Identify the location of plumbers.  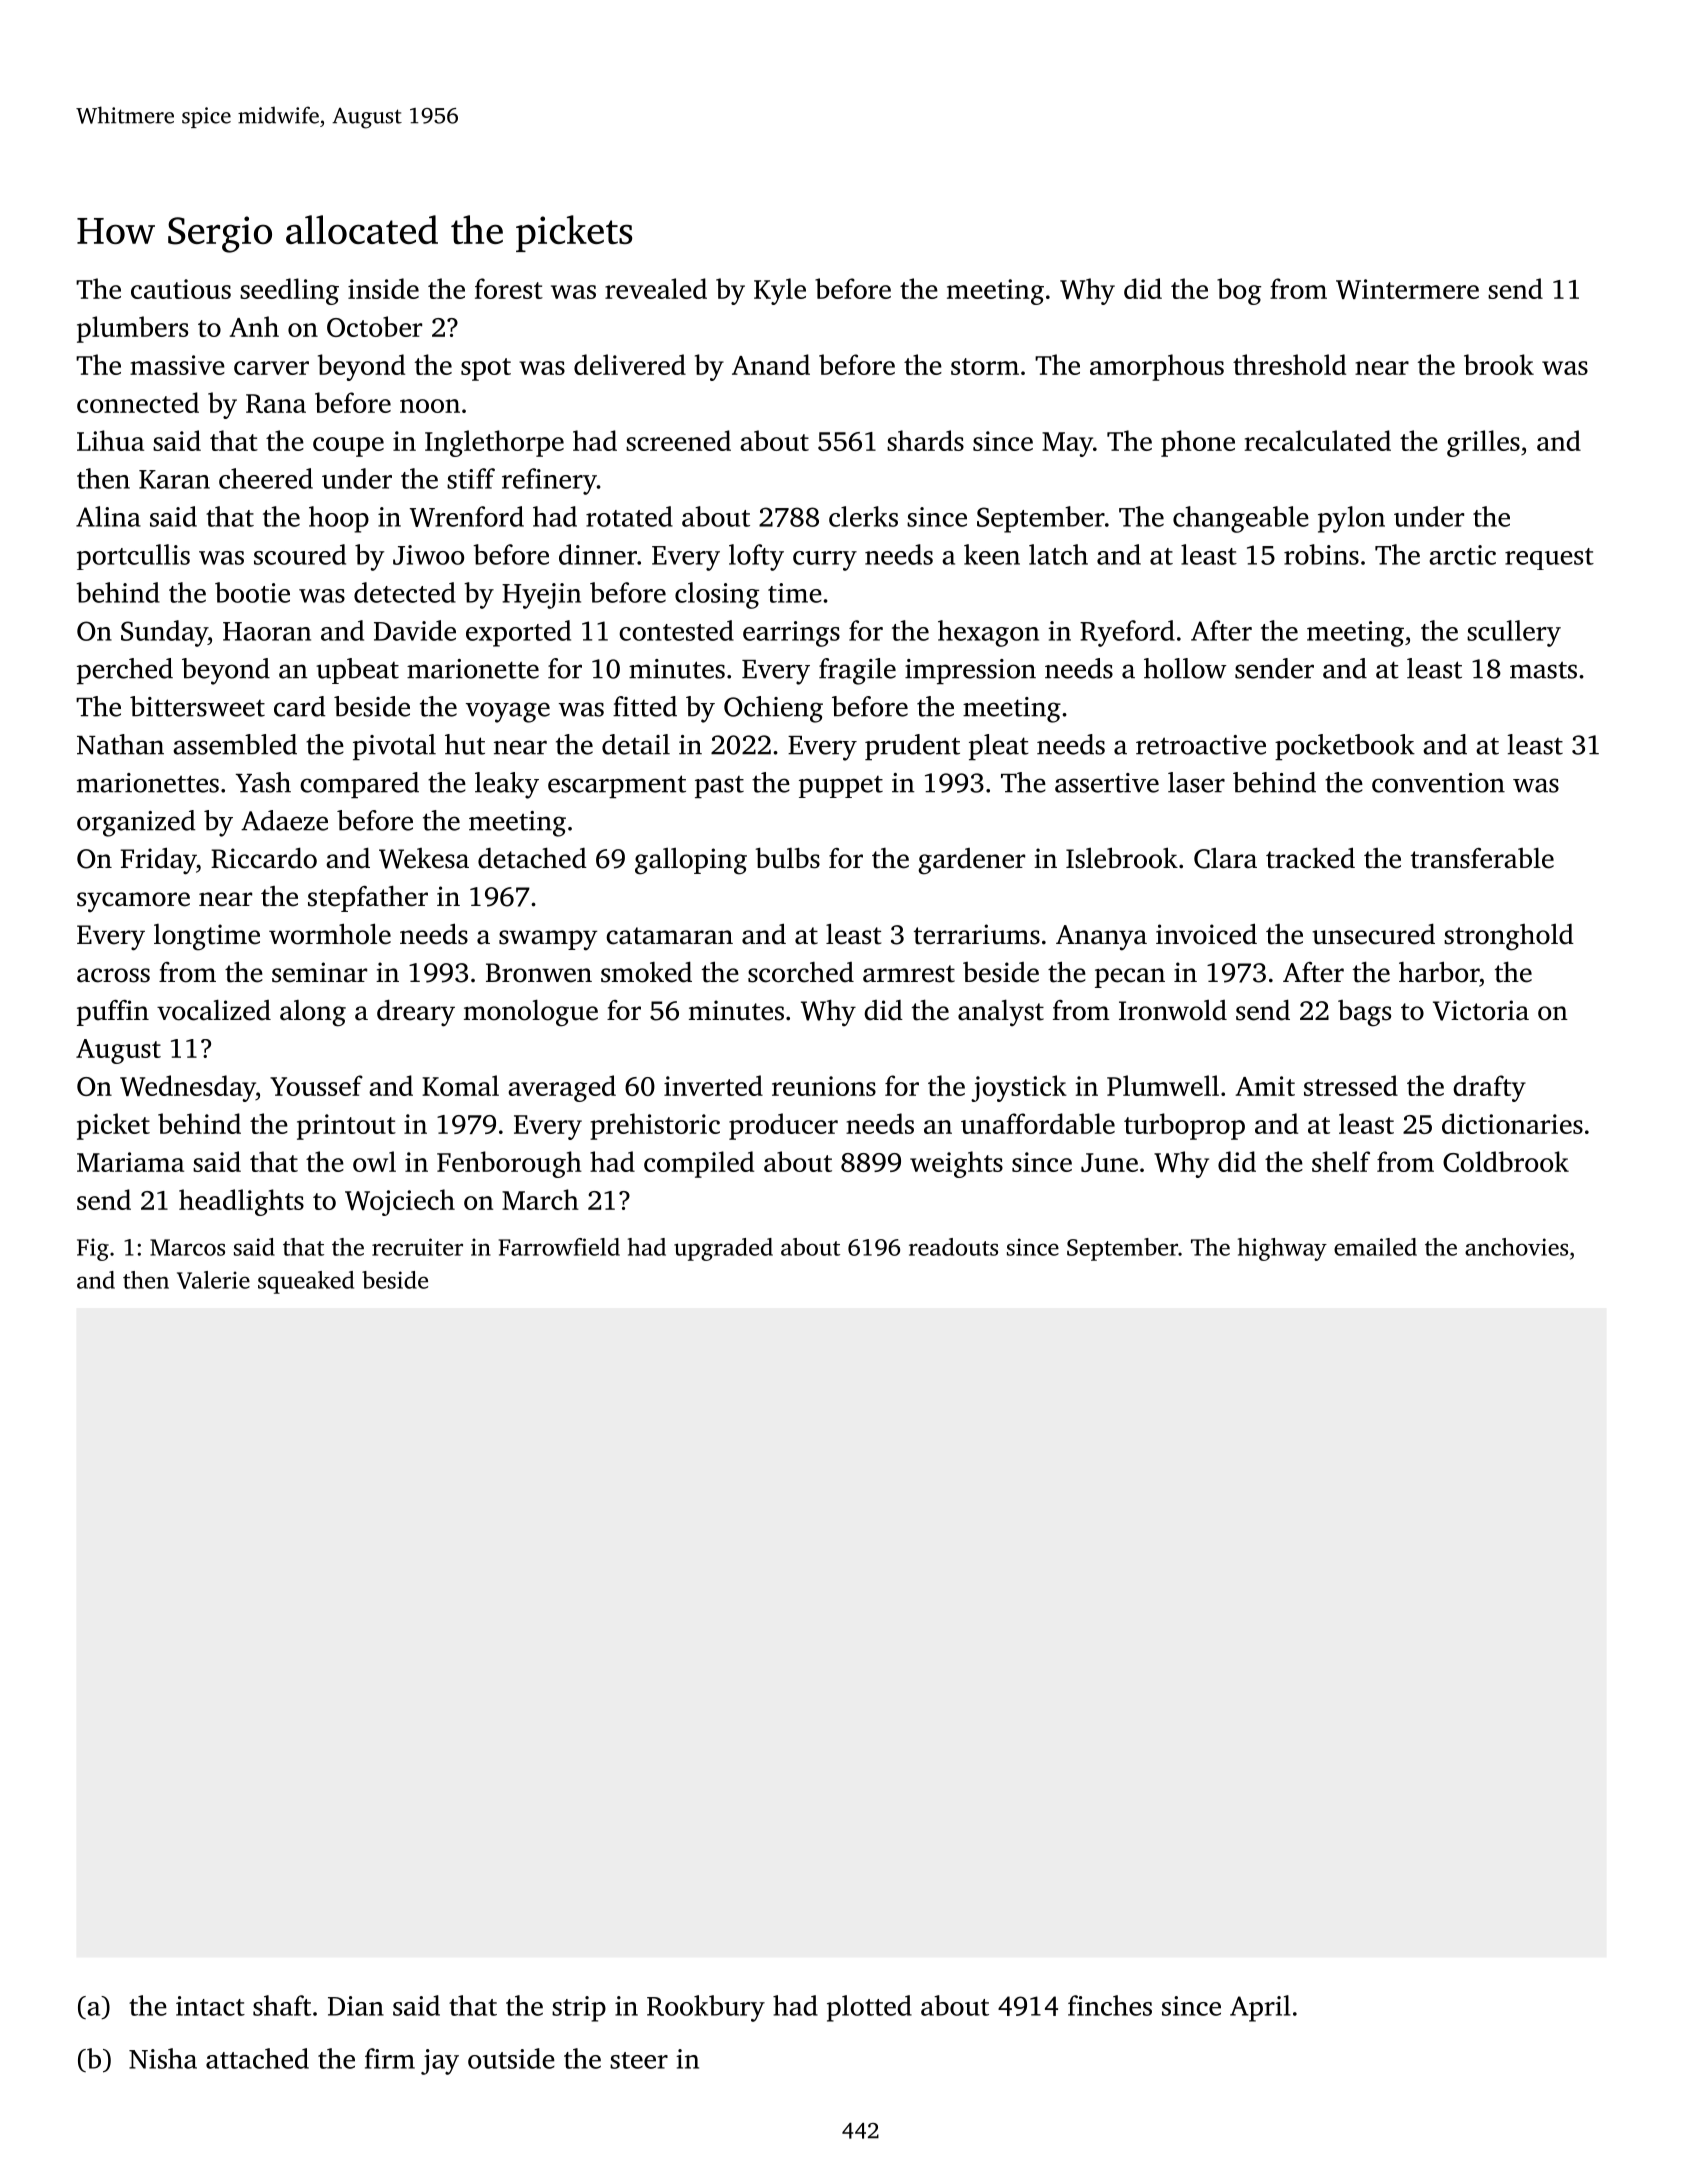
(132, 329).
